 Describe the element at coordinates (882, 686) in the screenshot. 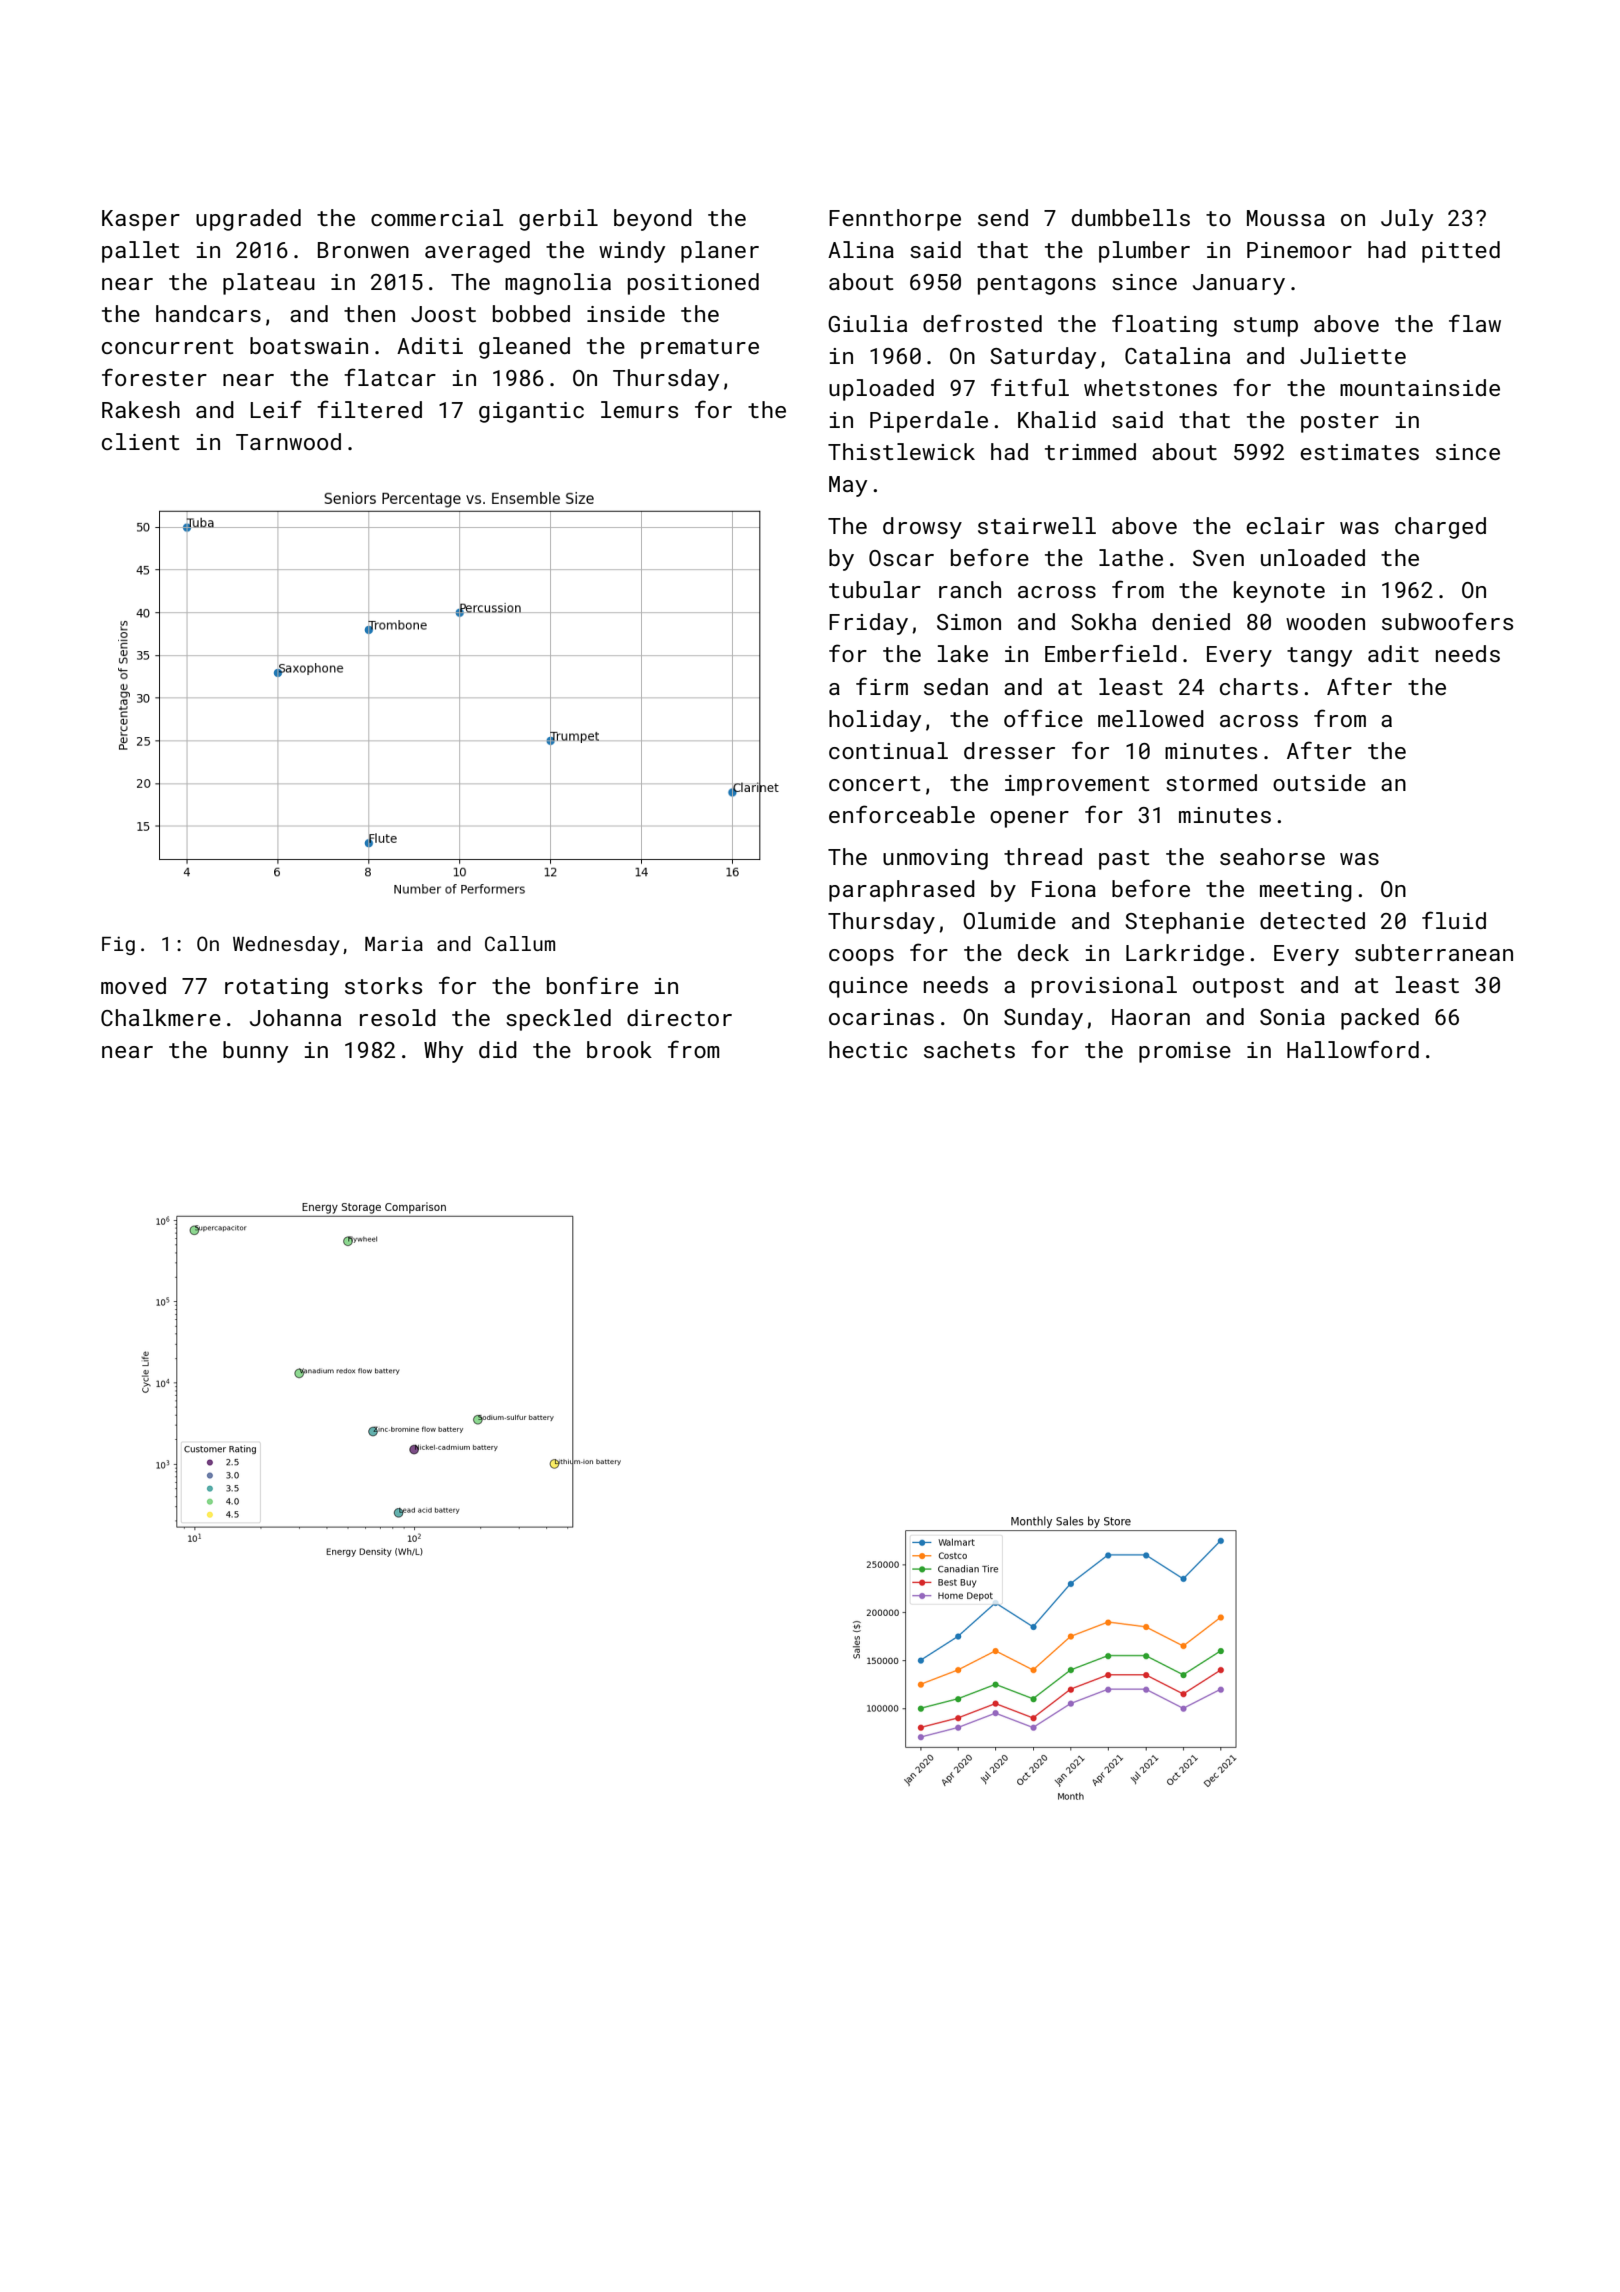

I see `firm` at that location.
